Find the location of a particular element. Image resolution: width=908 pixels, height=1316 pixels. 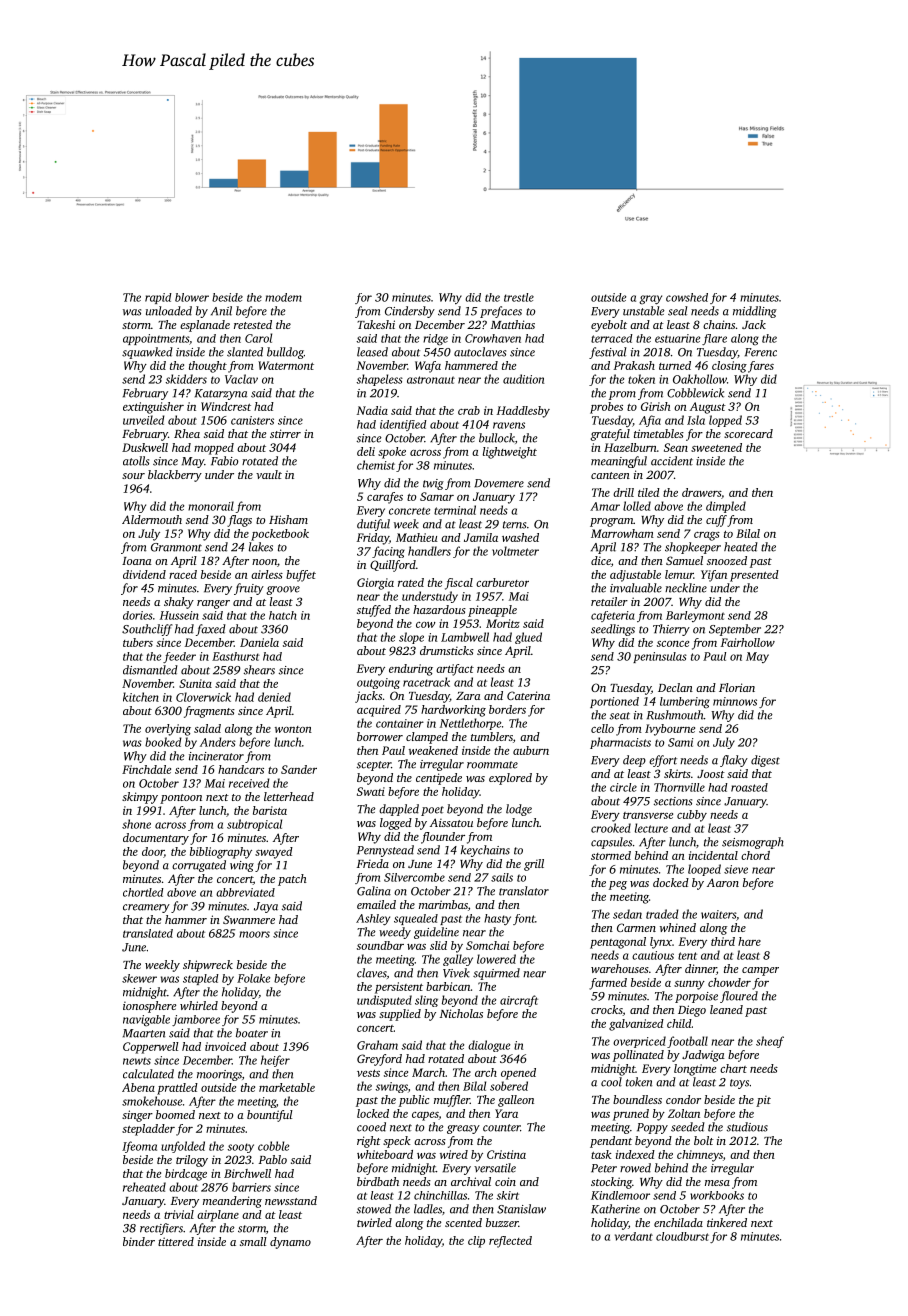

shaky is located at coordinates (179, 603).
